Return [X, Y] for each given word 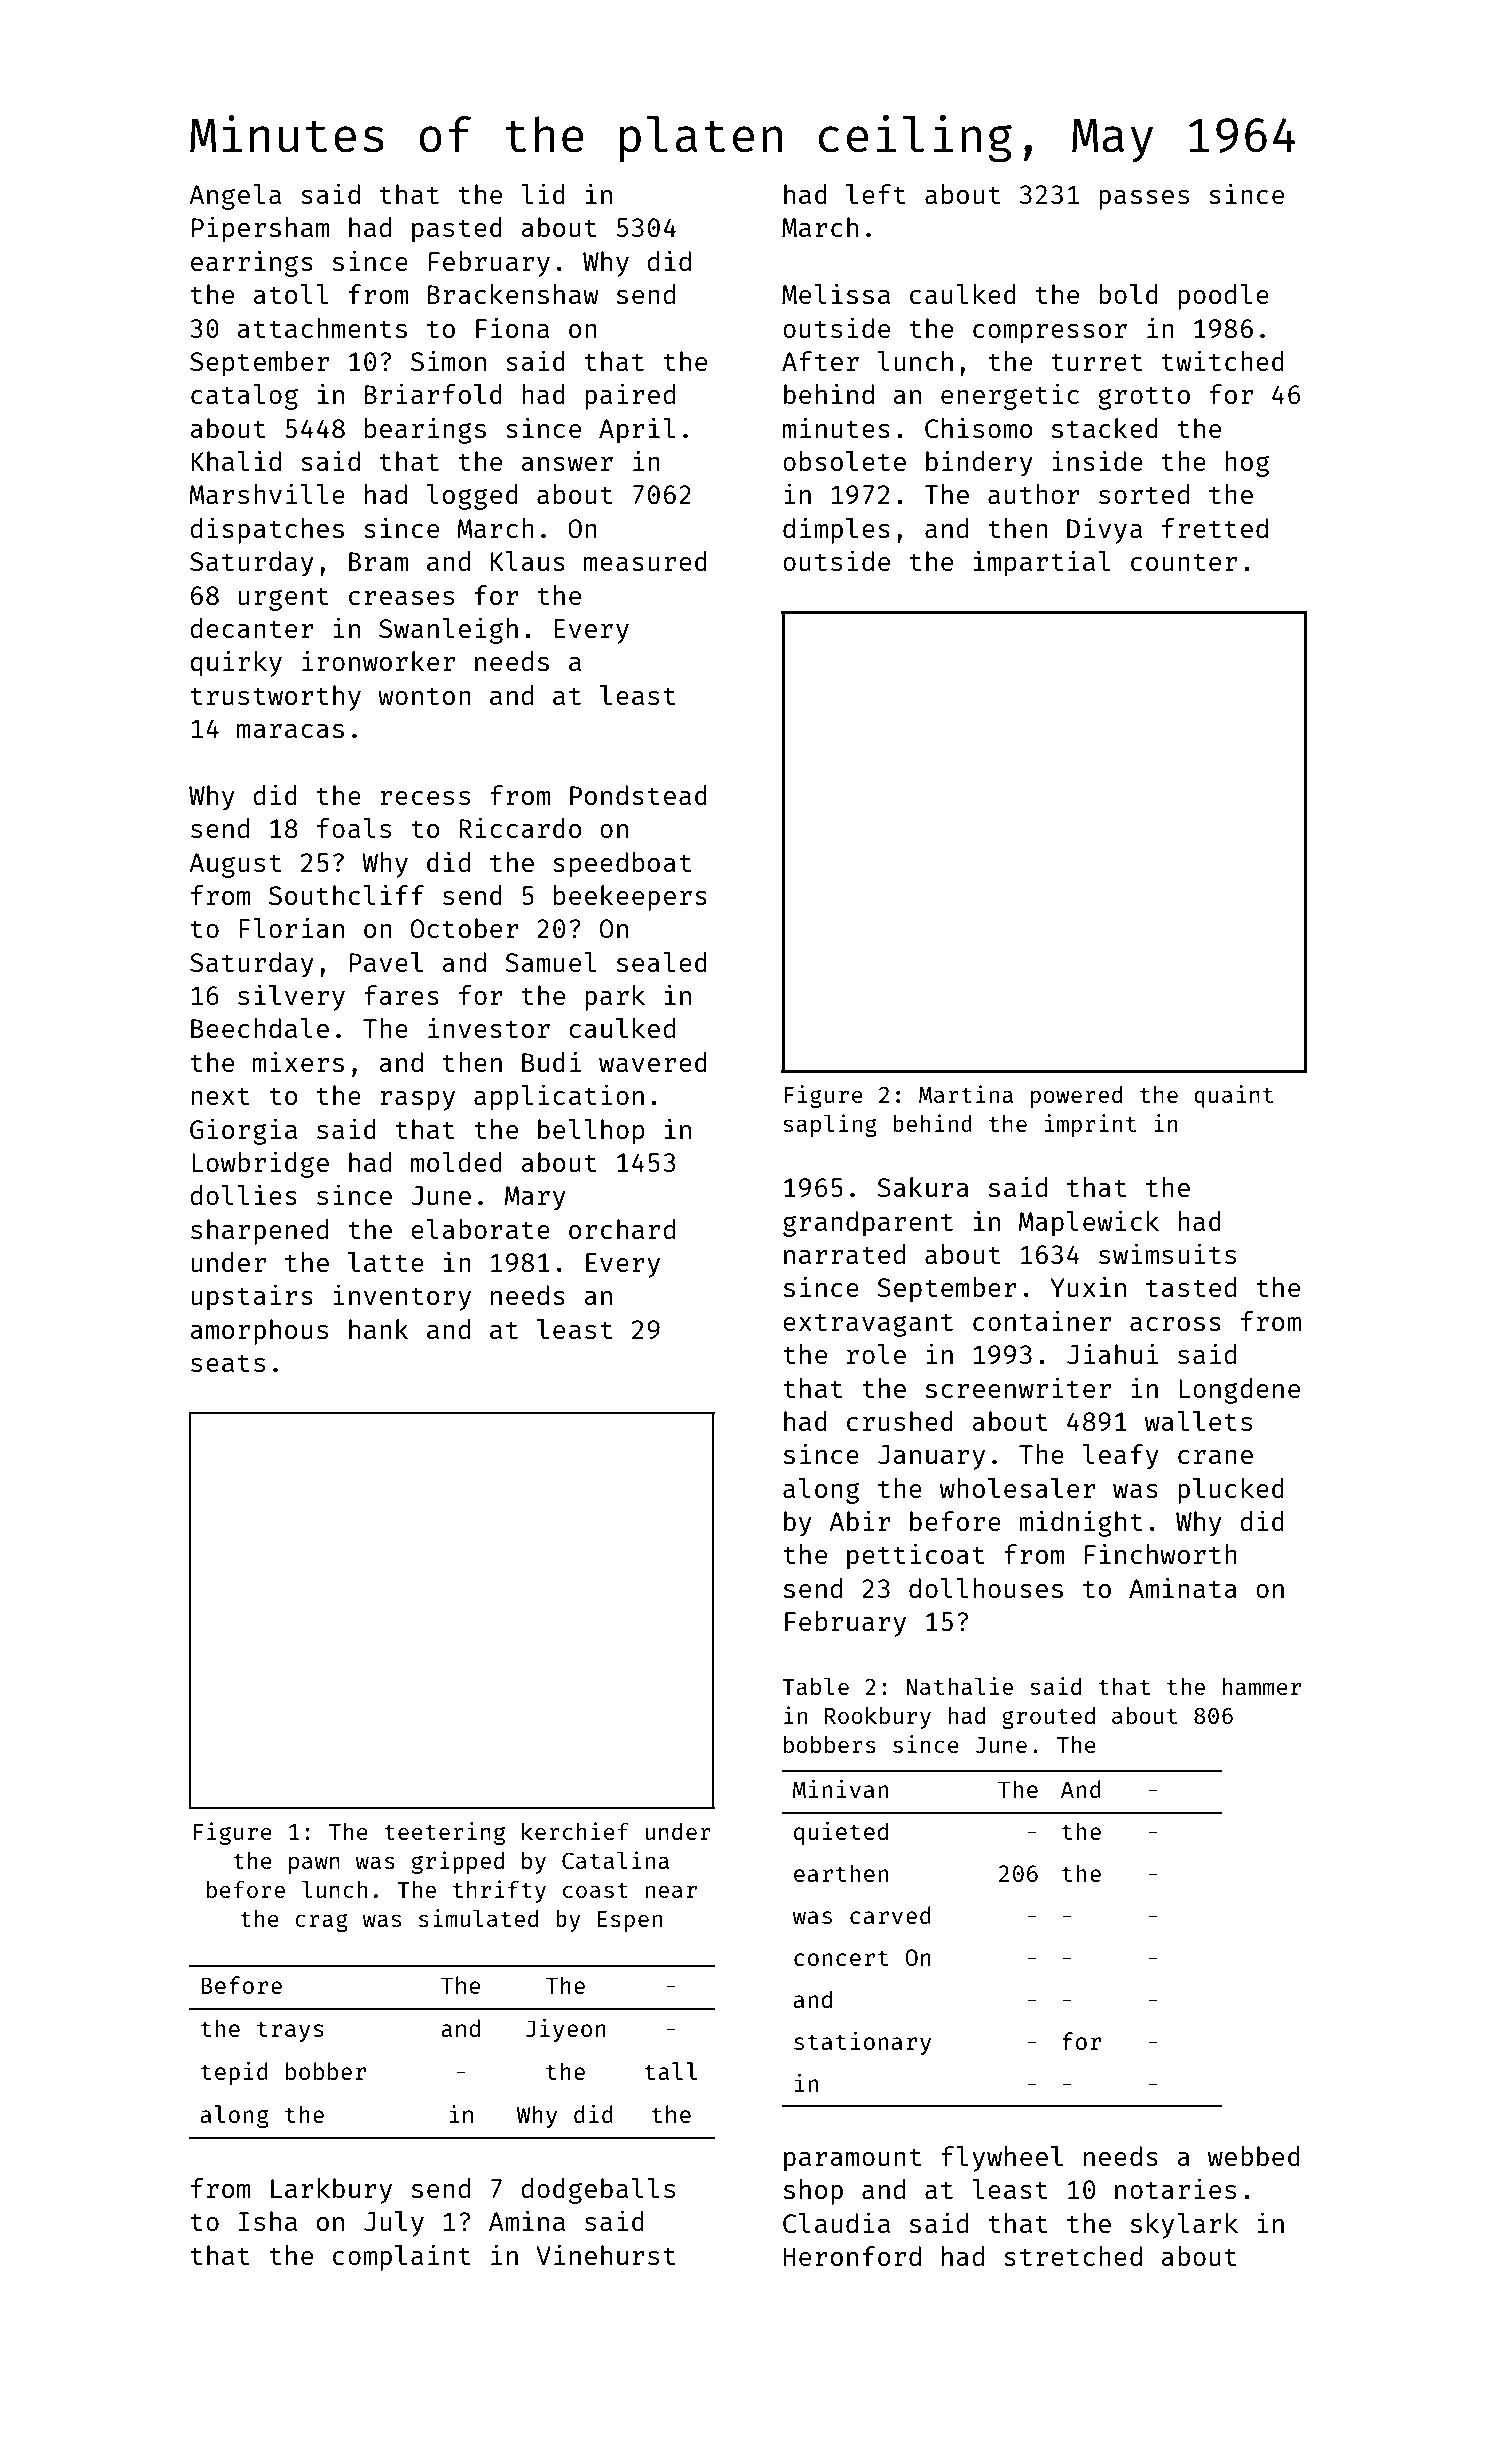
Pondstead [638, 795]
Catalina [615, 1860]
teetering [444, 1833]
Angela [235, 197]
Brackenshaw [513, 294]
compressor [1050, 334]
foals [354, 828]
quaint [1234, 1096]
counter [1184, 562]
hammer [1262, 1686]
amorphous [259, 1332]
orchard [622, 1229]
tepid [234, 2073]
